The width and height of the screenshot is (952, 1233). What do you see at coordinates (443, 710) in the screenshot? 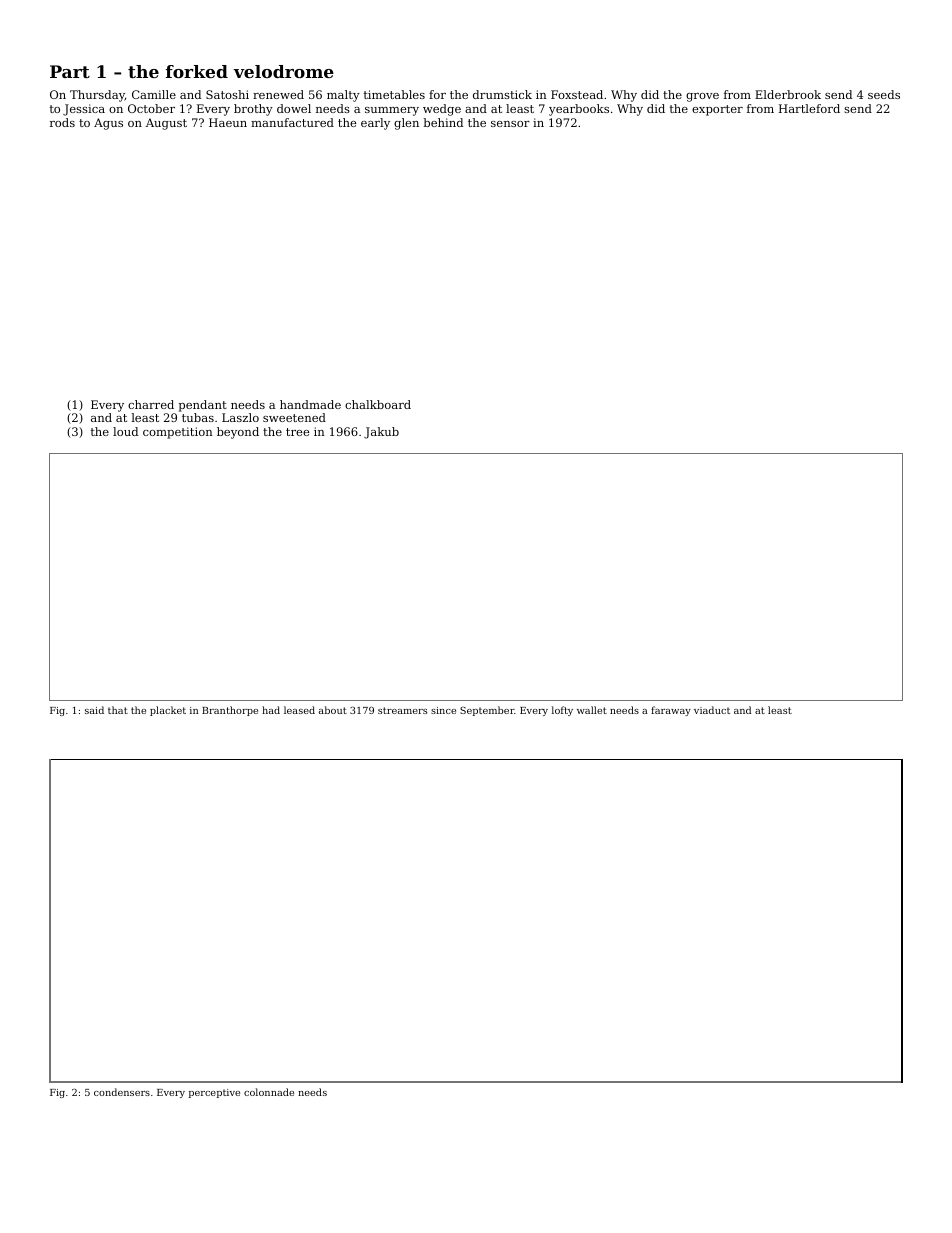
I see `since` at bounding box center [443, 710].
